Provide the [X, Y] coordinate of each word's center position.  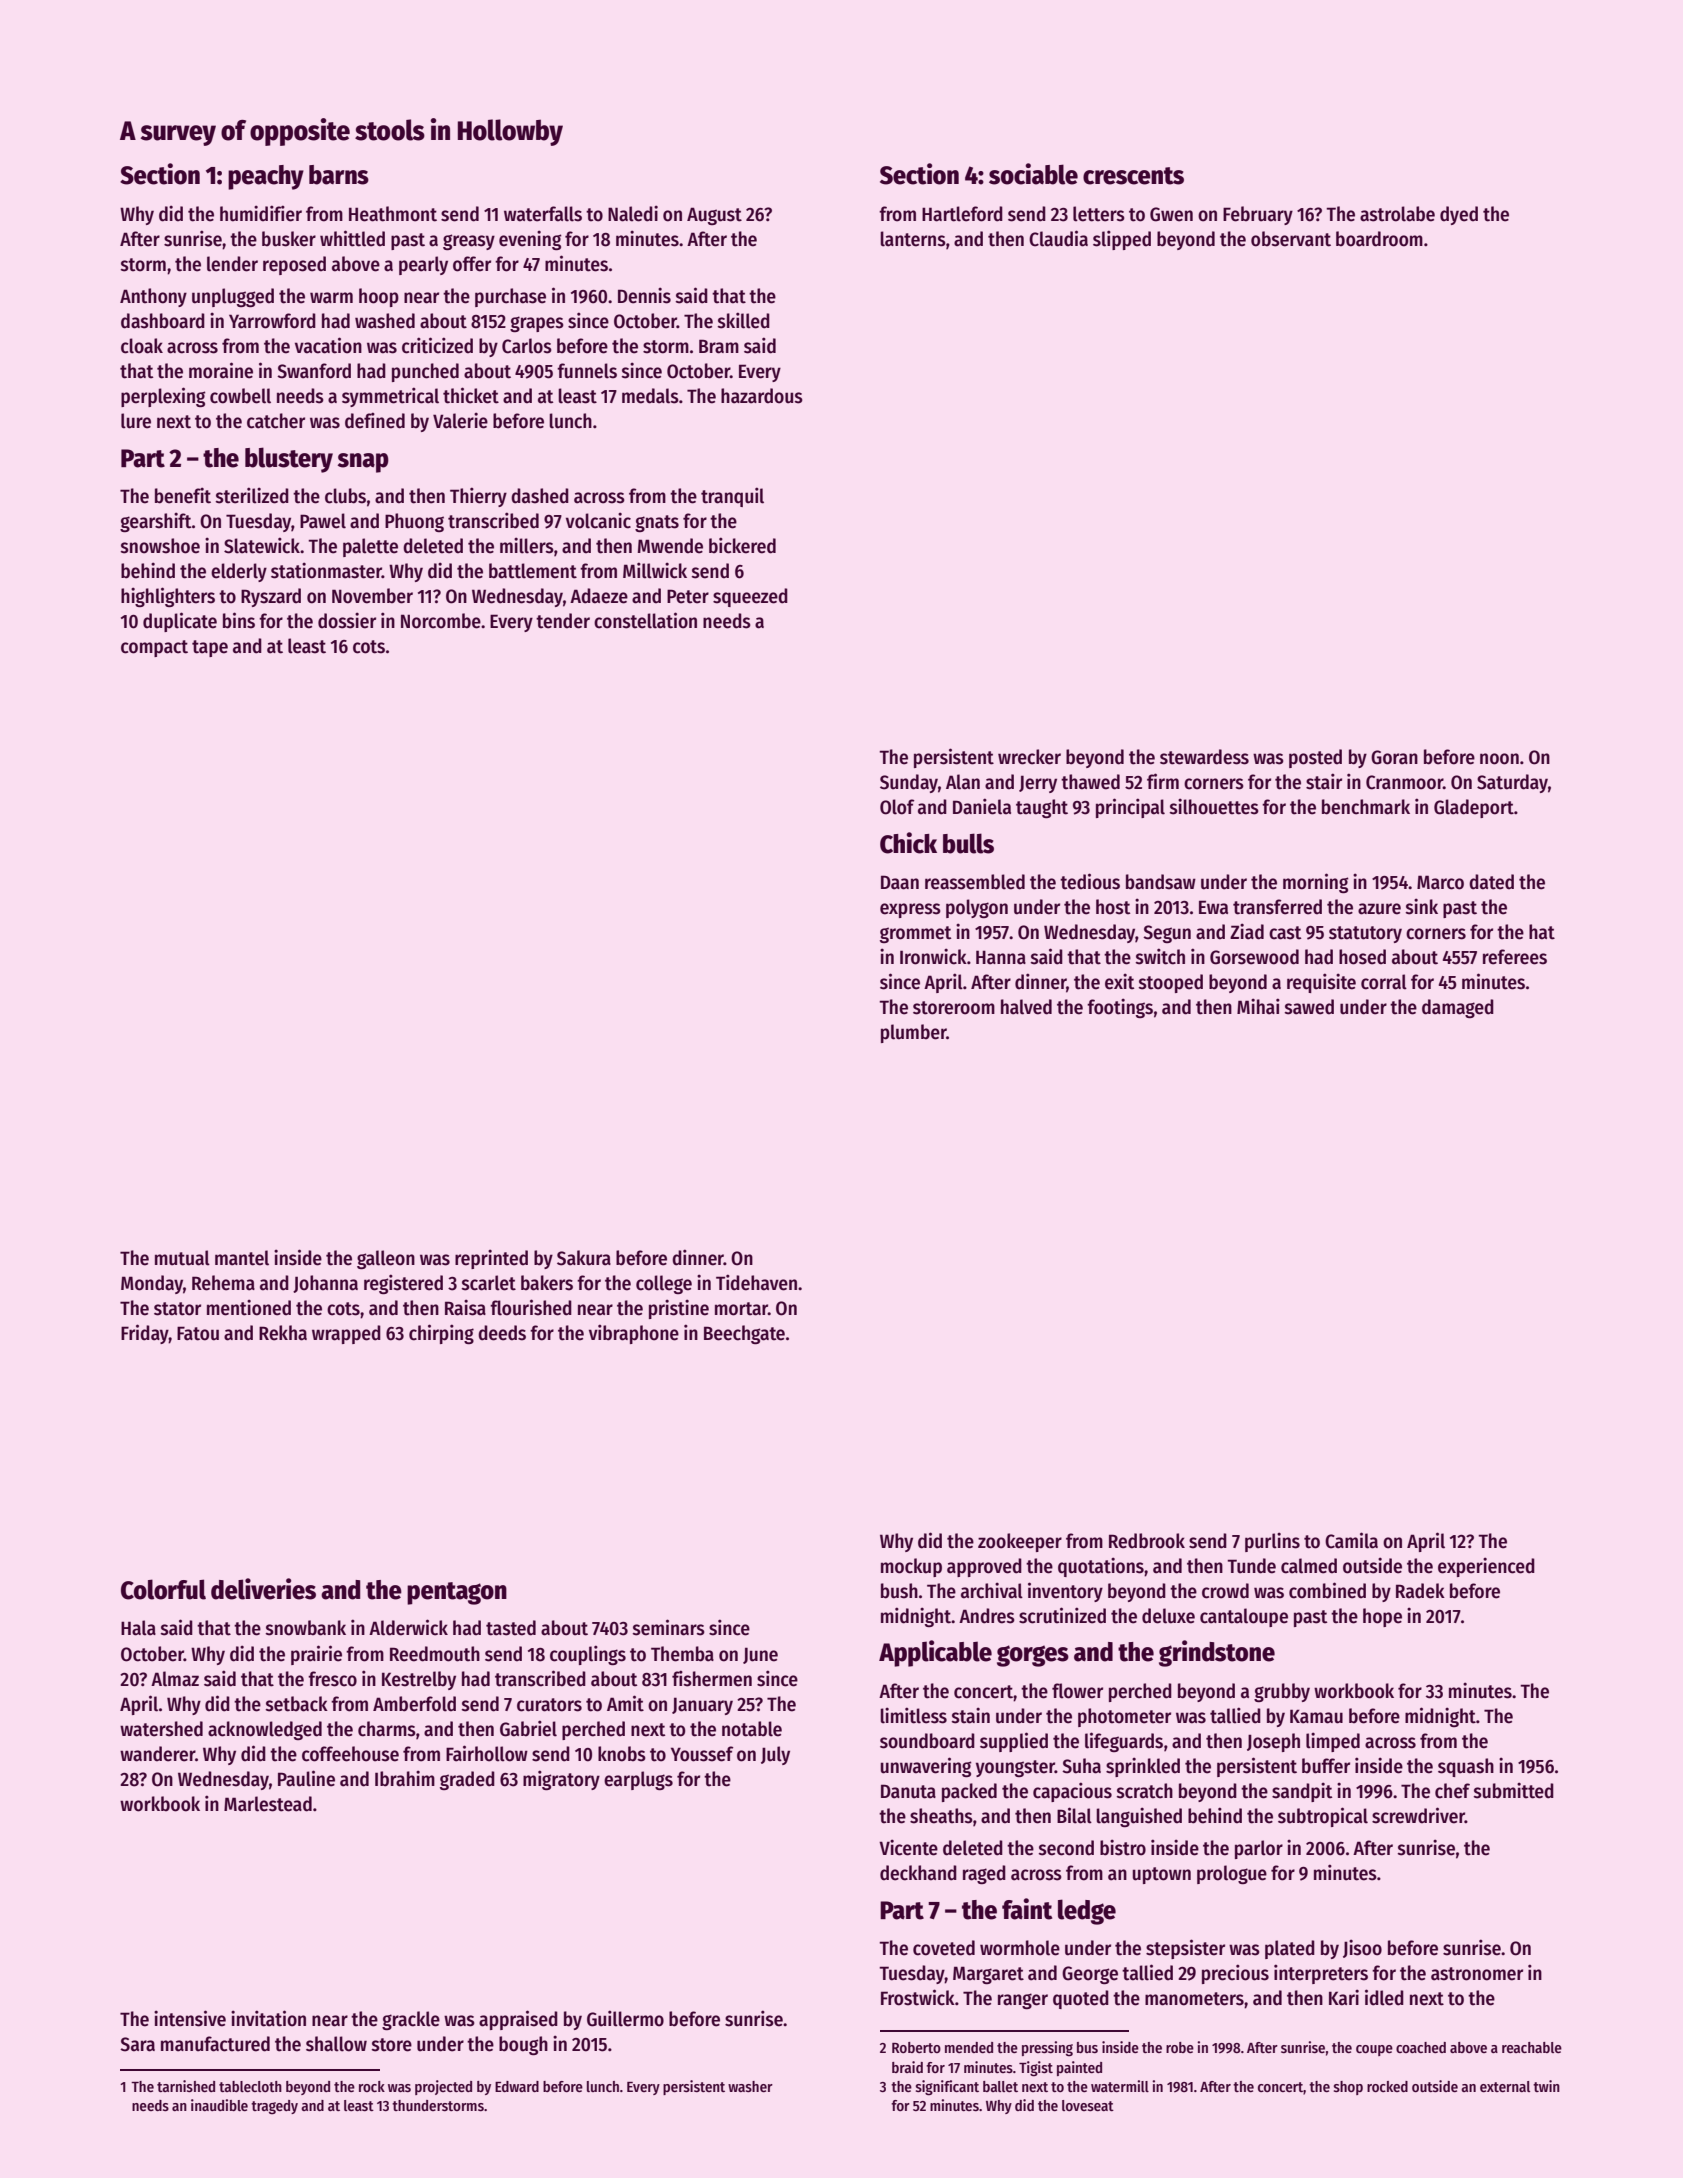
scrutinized [1062, 1615]
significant [947, 2088]
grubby [1282, 1692]
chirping [441, 1334]
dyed [1459, 215]
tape [210, 648]
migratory [561, 1780]
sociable [1033, 174]
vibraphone [634, 1334]
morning [1315, 883]
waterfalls [543, 214]
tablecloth [250, 2086]
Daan [900, 882]
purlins [1272, 1542]
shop [1348, 2088]
